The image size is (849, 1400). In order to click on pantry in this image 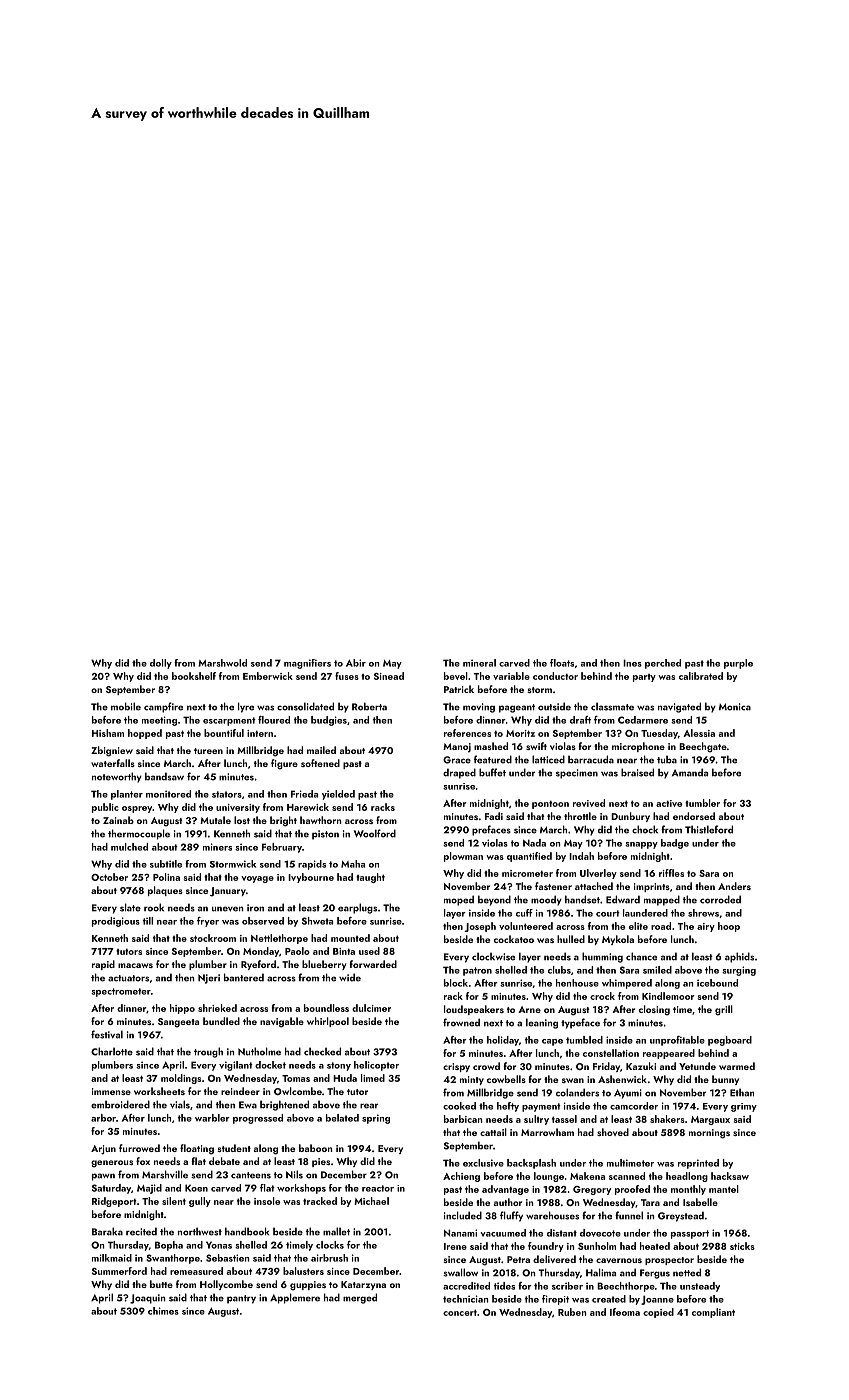, I will do `click(241, 1299)`.
